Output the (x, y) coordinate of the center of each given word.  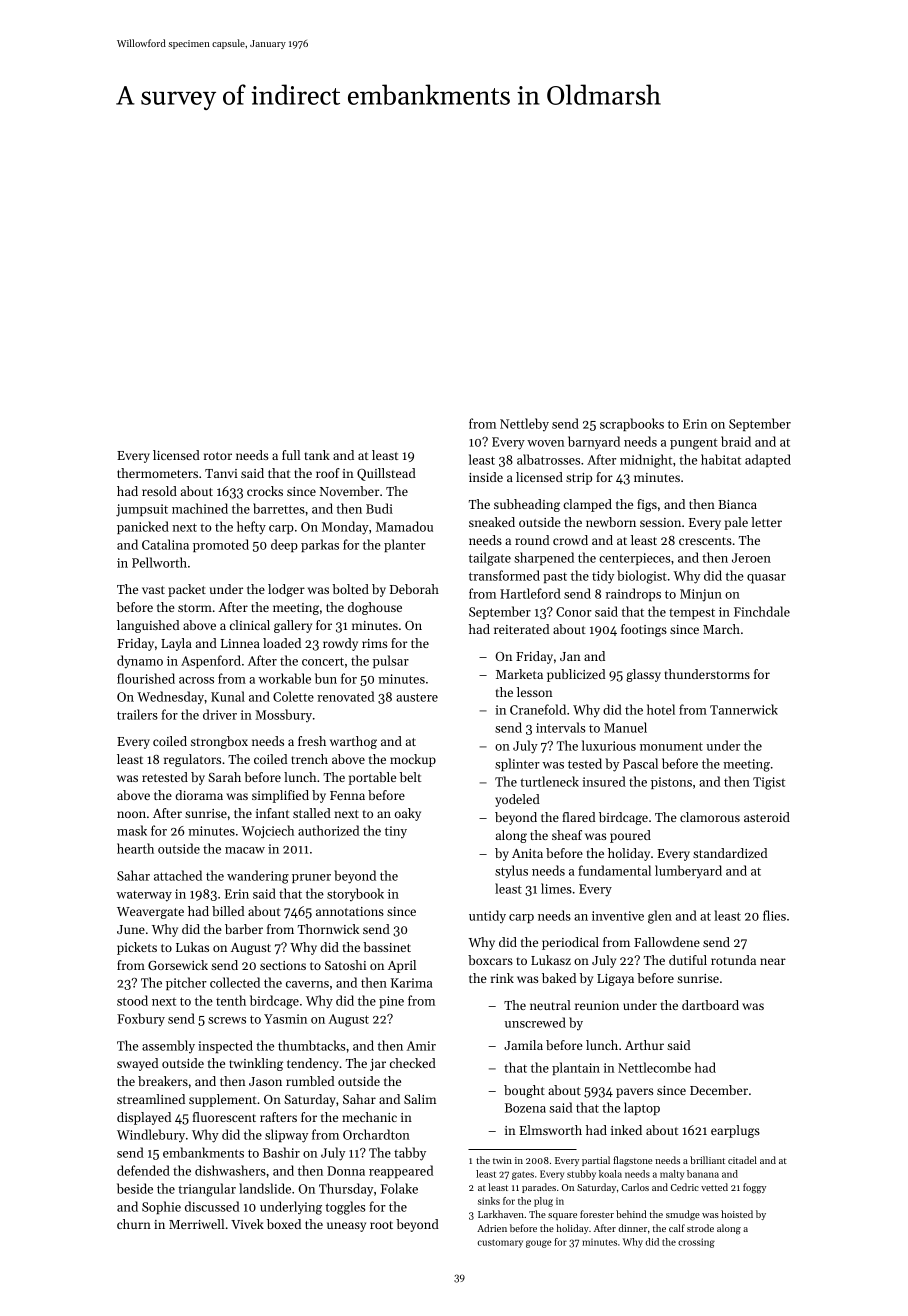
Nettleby (524, 424)
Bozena (525, 1108)
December (719, 1090)
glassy (643, 675)
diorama (199, 795)
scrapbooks (632, 424)
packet (187, 590)
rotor (218, 456)
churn (134, 1224)
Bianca (737, 504)
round (532, 540)
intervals (561, 727)
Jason (265, 1081)
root (381, 1225)
